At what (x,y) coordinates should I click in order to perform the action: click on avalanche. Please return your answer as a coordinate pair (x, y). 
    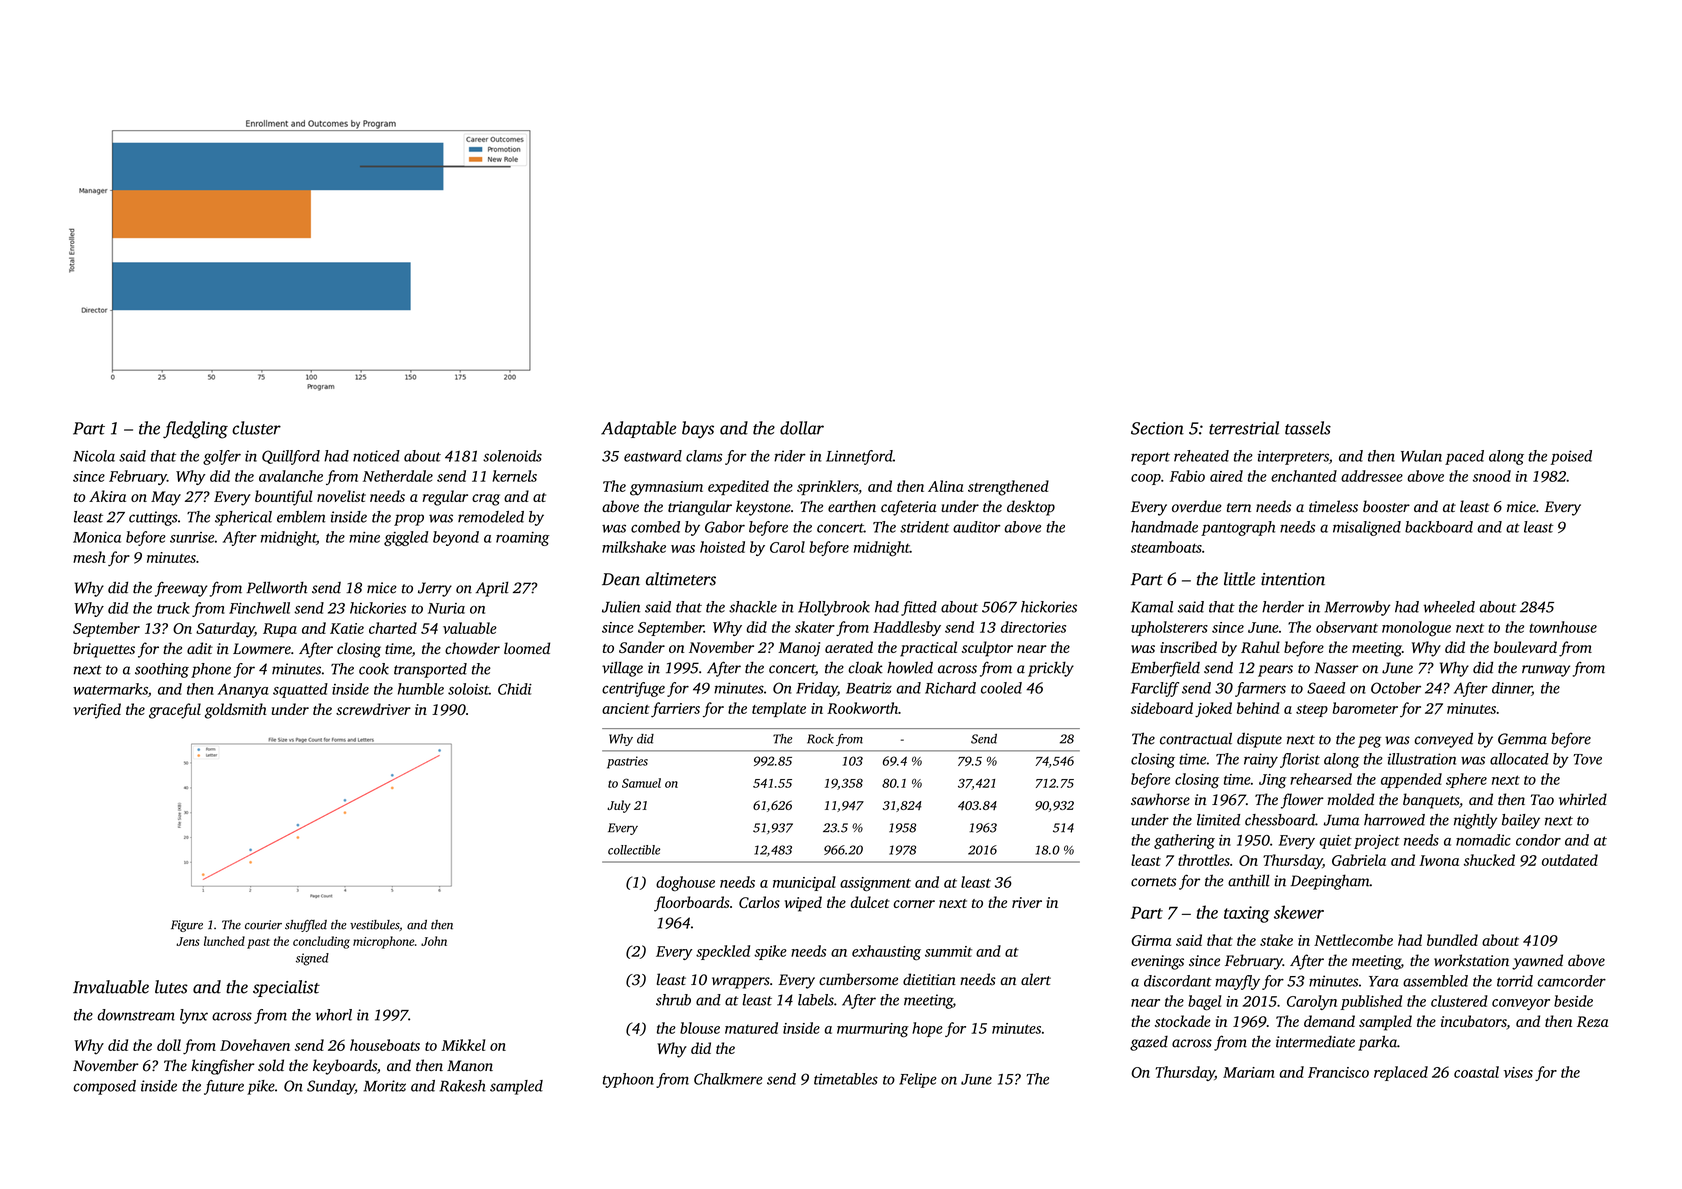
    Looking at the image, I should click on (291, 476).
